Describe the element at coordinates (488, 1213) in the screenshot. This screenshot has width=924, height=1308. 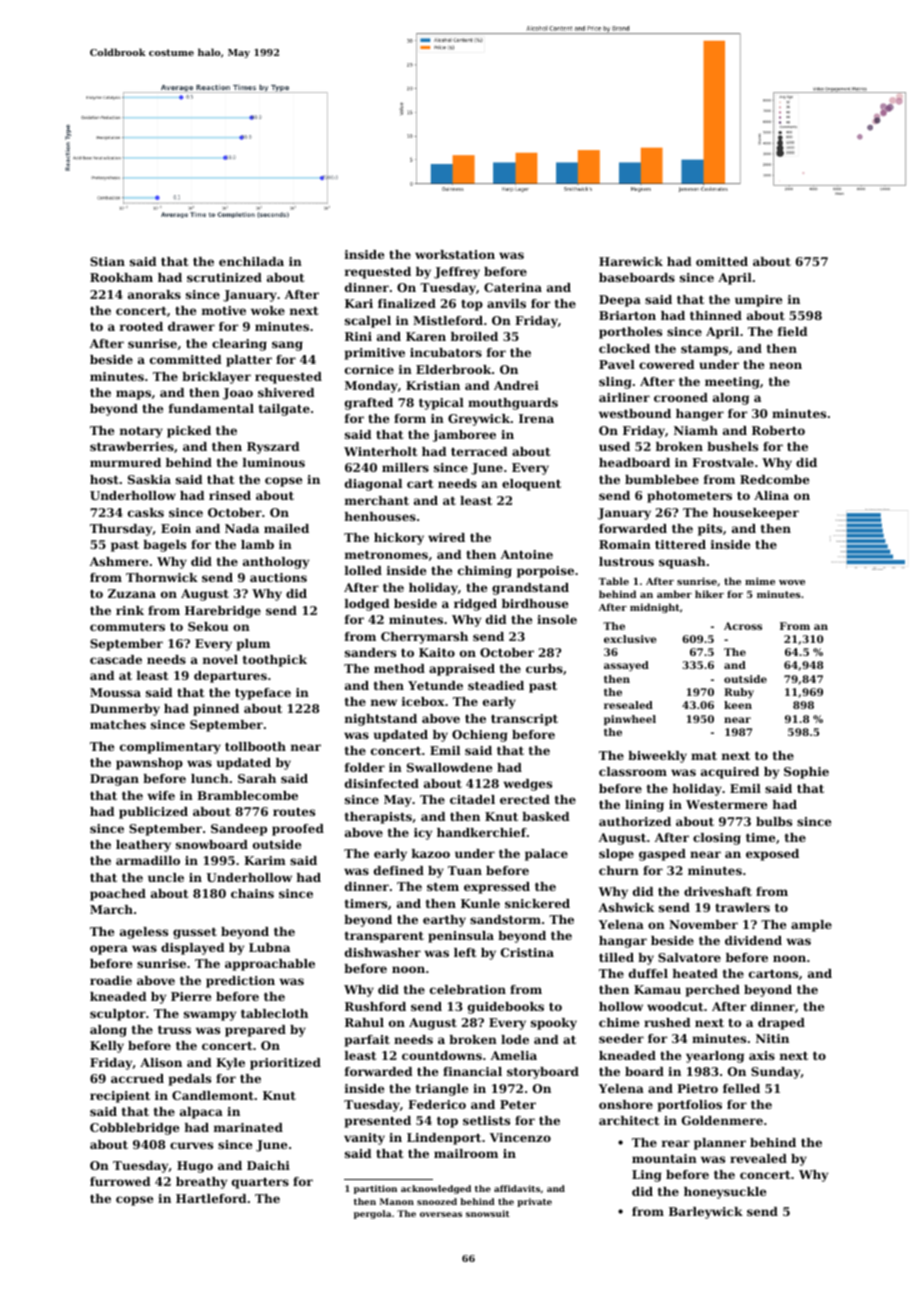
I see `snowsuit` at that location.
